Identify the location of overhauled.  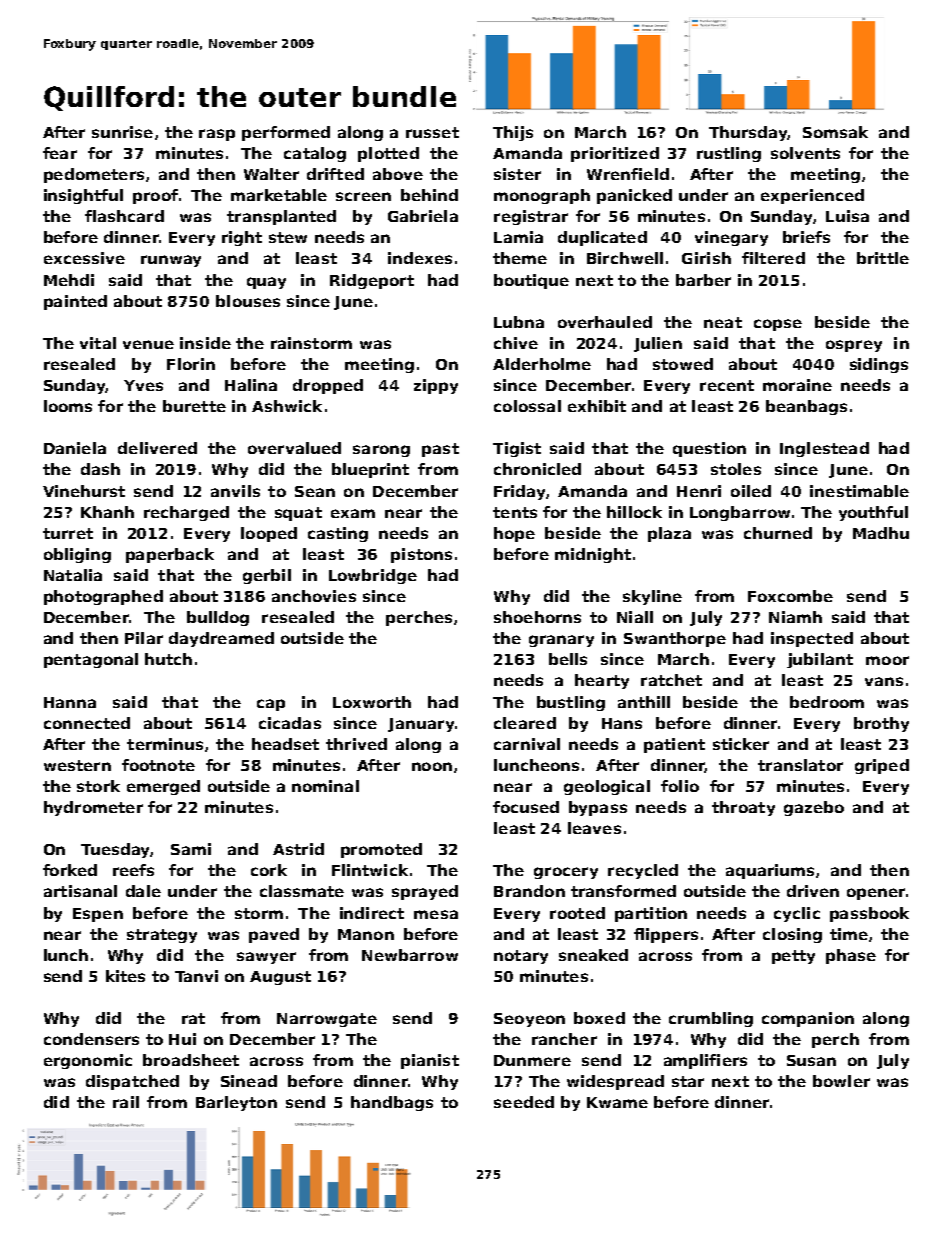
(605, 322).
